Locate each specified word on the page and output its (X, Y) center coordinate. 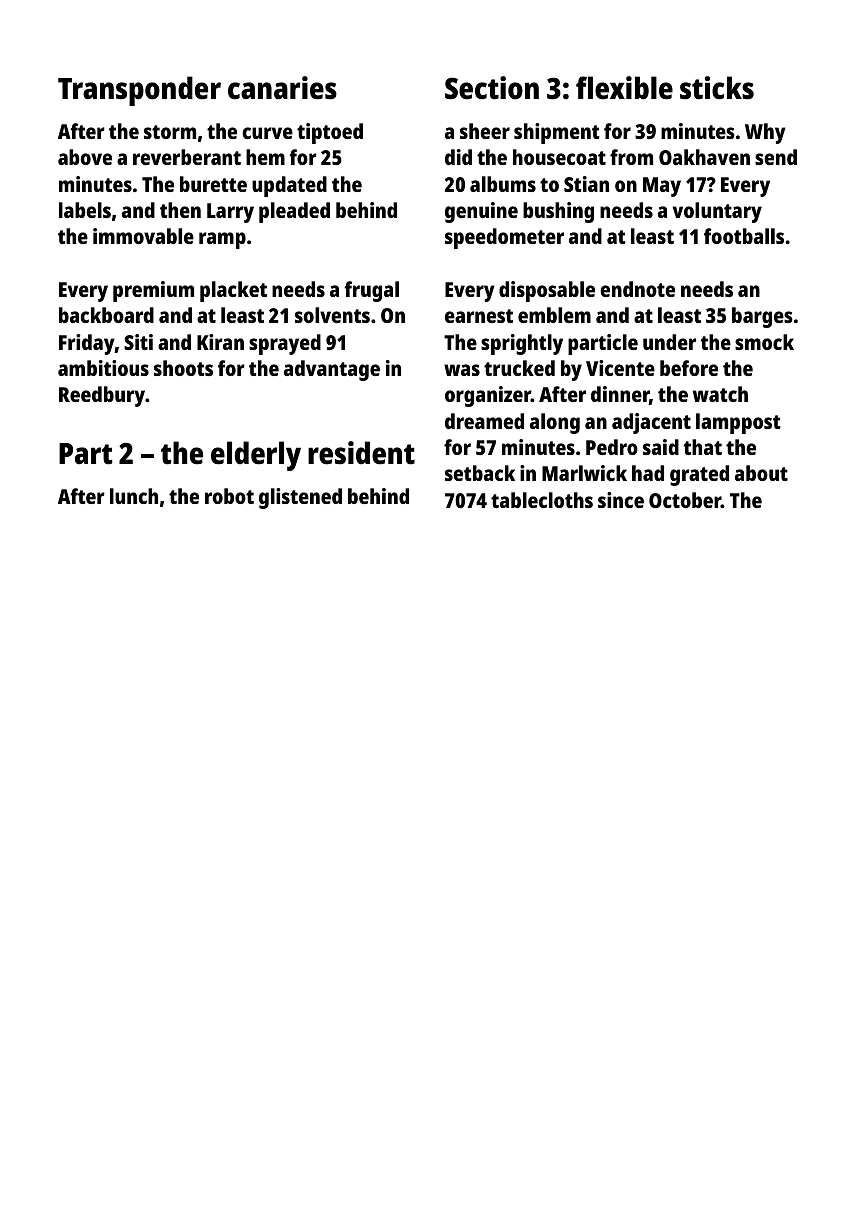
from (631, 157)
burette (213, 184)
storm (170, 132)
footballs (744, 236)
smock (764, 342)
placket (233, 291)
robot (229, 496)
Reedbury (102, 396)
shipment (556, 133)
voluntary (717, 212)
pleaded (294, 212)
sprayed (285, 344)
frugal (371, 291)
